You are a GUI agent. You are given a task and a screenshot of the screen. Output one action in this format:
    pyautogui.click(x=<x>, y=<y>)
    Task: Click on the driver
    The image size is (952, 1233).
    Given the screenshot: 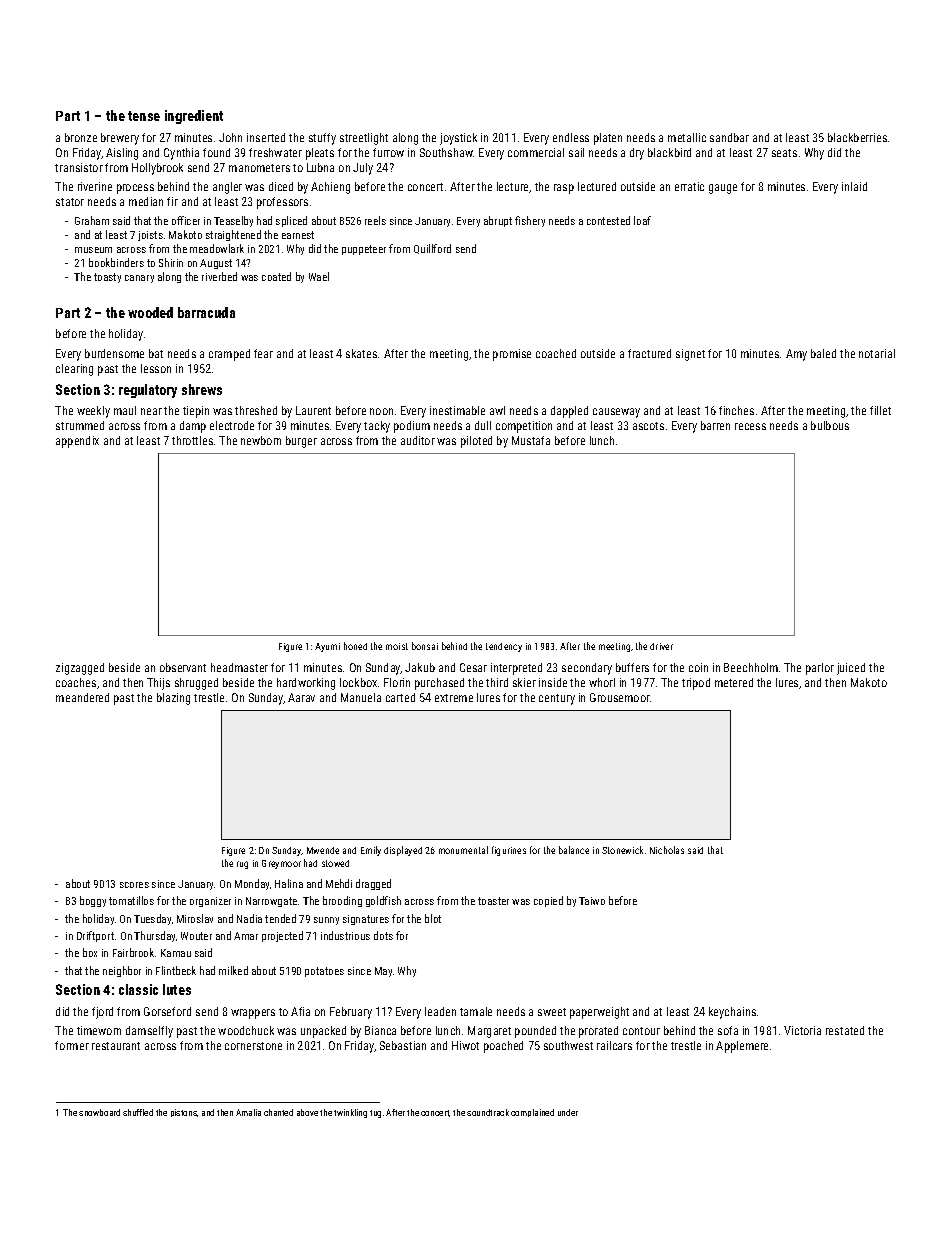 What is the action you would take?
    pyautogui.click(x=661, y=646)
